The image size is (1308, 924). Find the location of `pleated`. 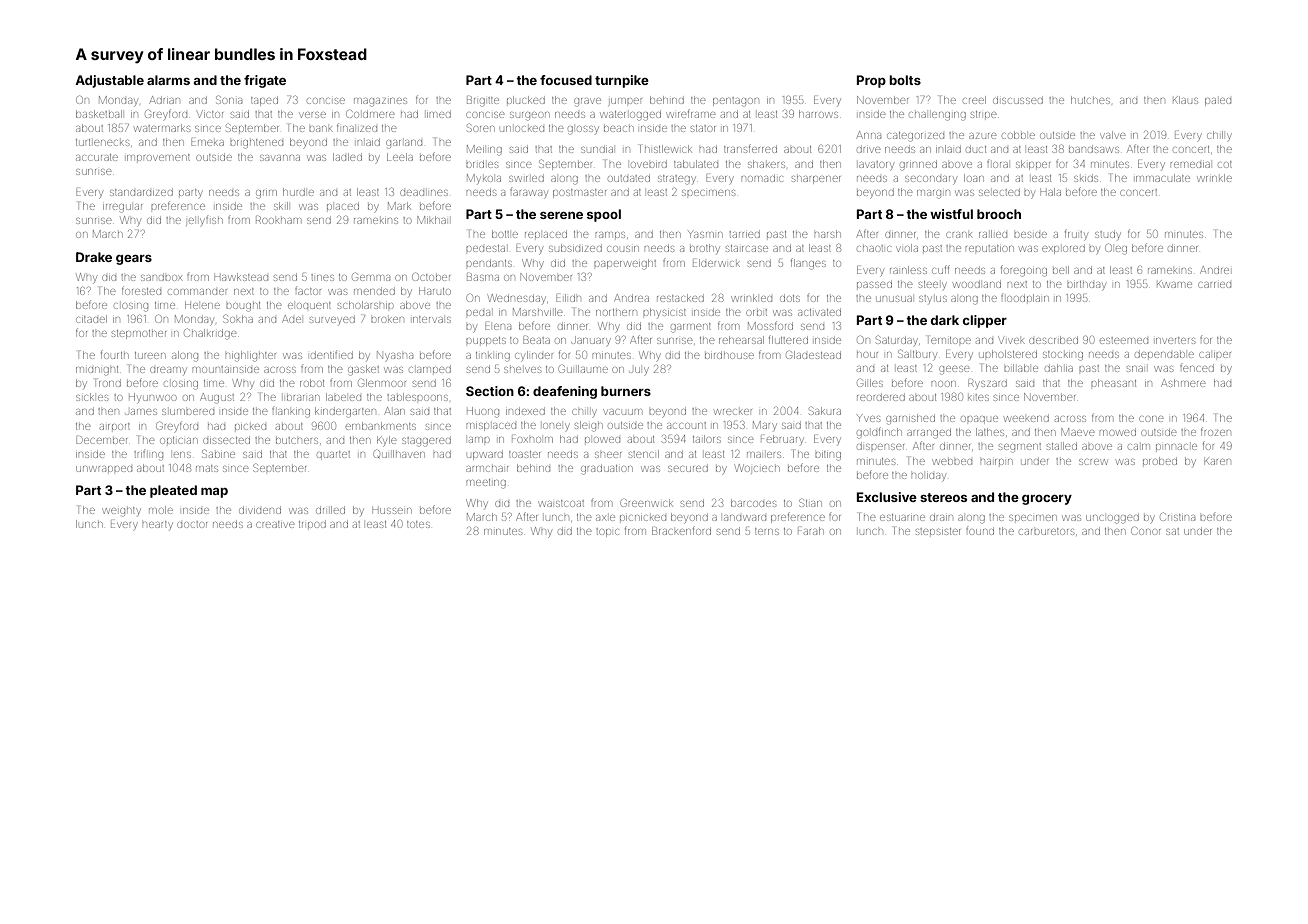

pleated is located at coordinates (173, 491).
